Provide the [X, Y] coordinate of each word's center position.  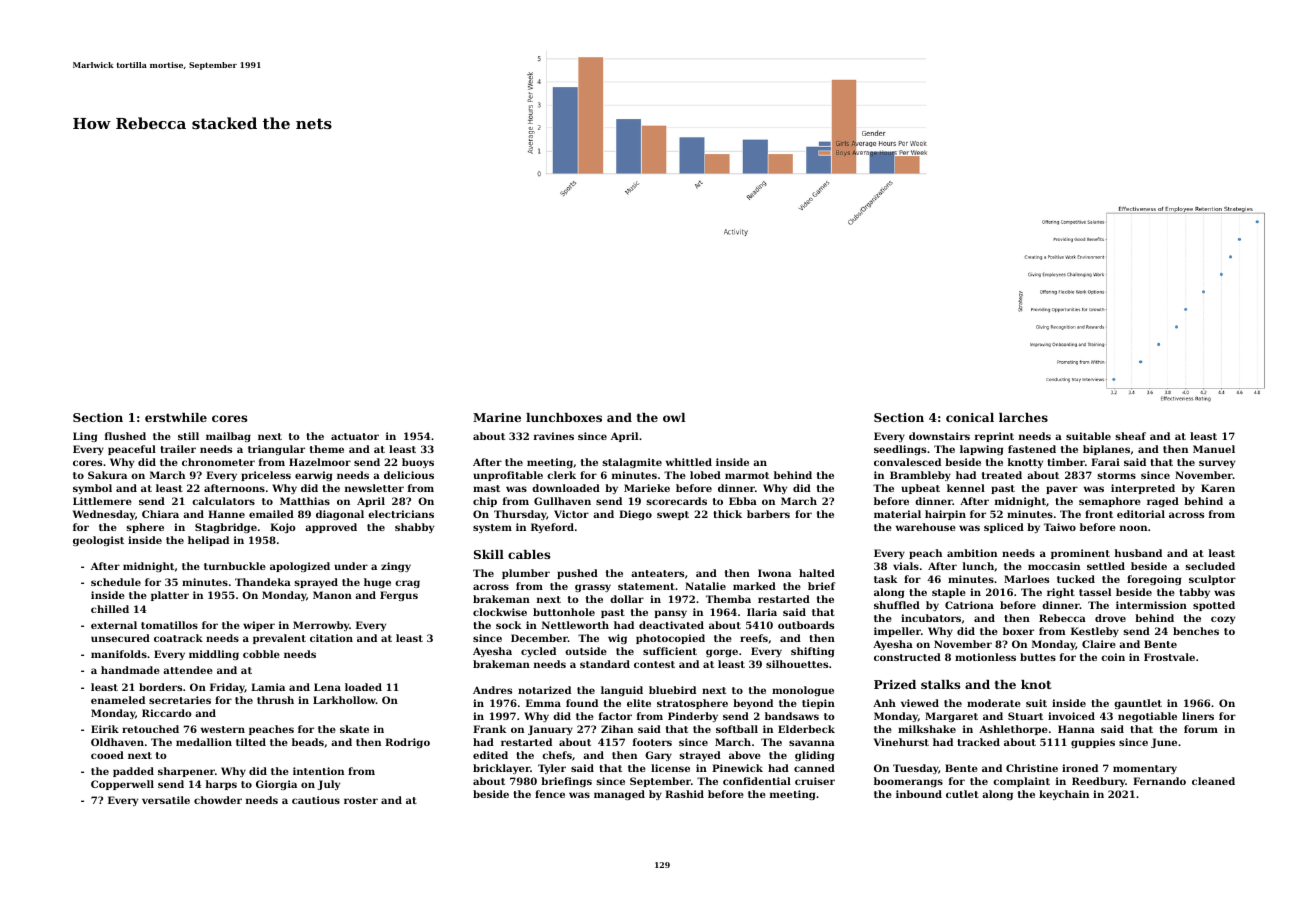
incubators [931, 618]
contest [654, 664]
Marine [497, 417]
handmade [130, 670]
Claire [1099, 644]
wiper [259, 626]
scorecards [676, 501]
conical [970, 417]
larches [1023, 417]
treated [1002, 475]
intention [318, 771]
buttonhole [564, 612]
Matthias [305, 501]
